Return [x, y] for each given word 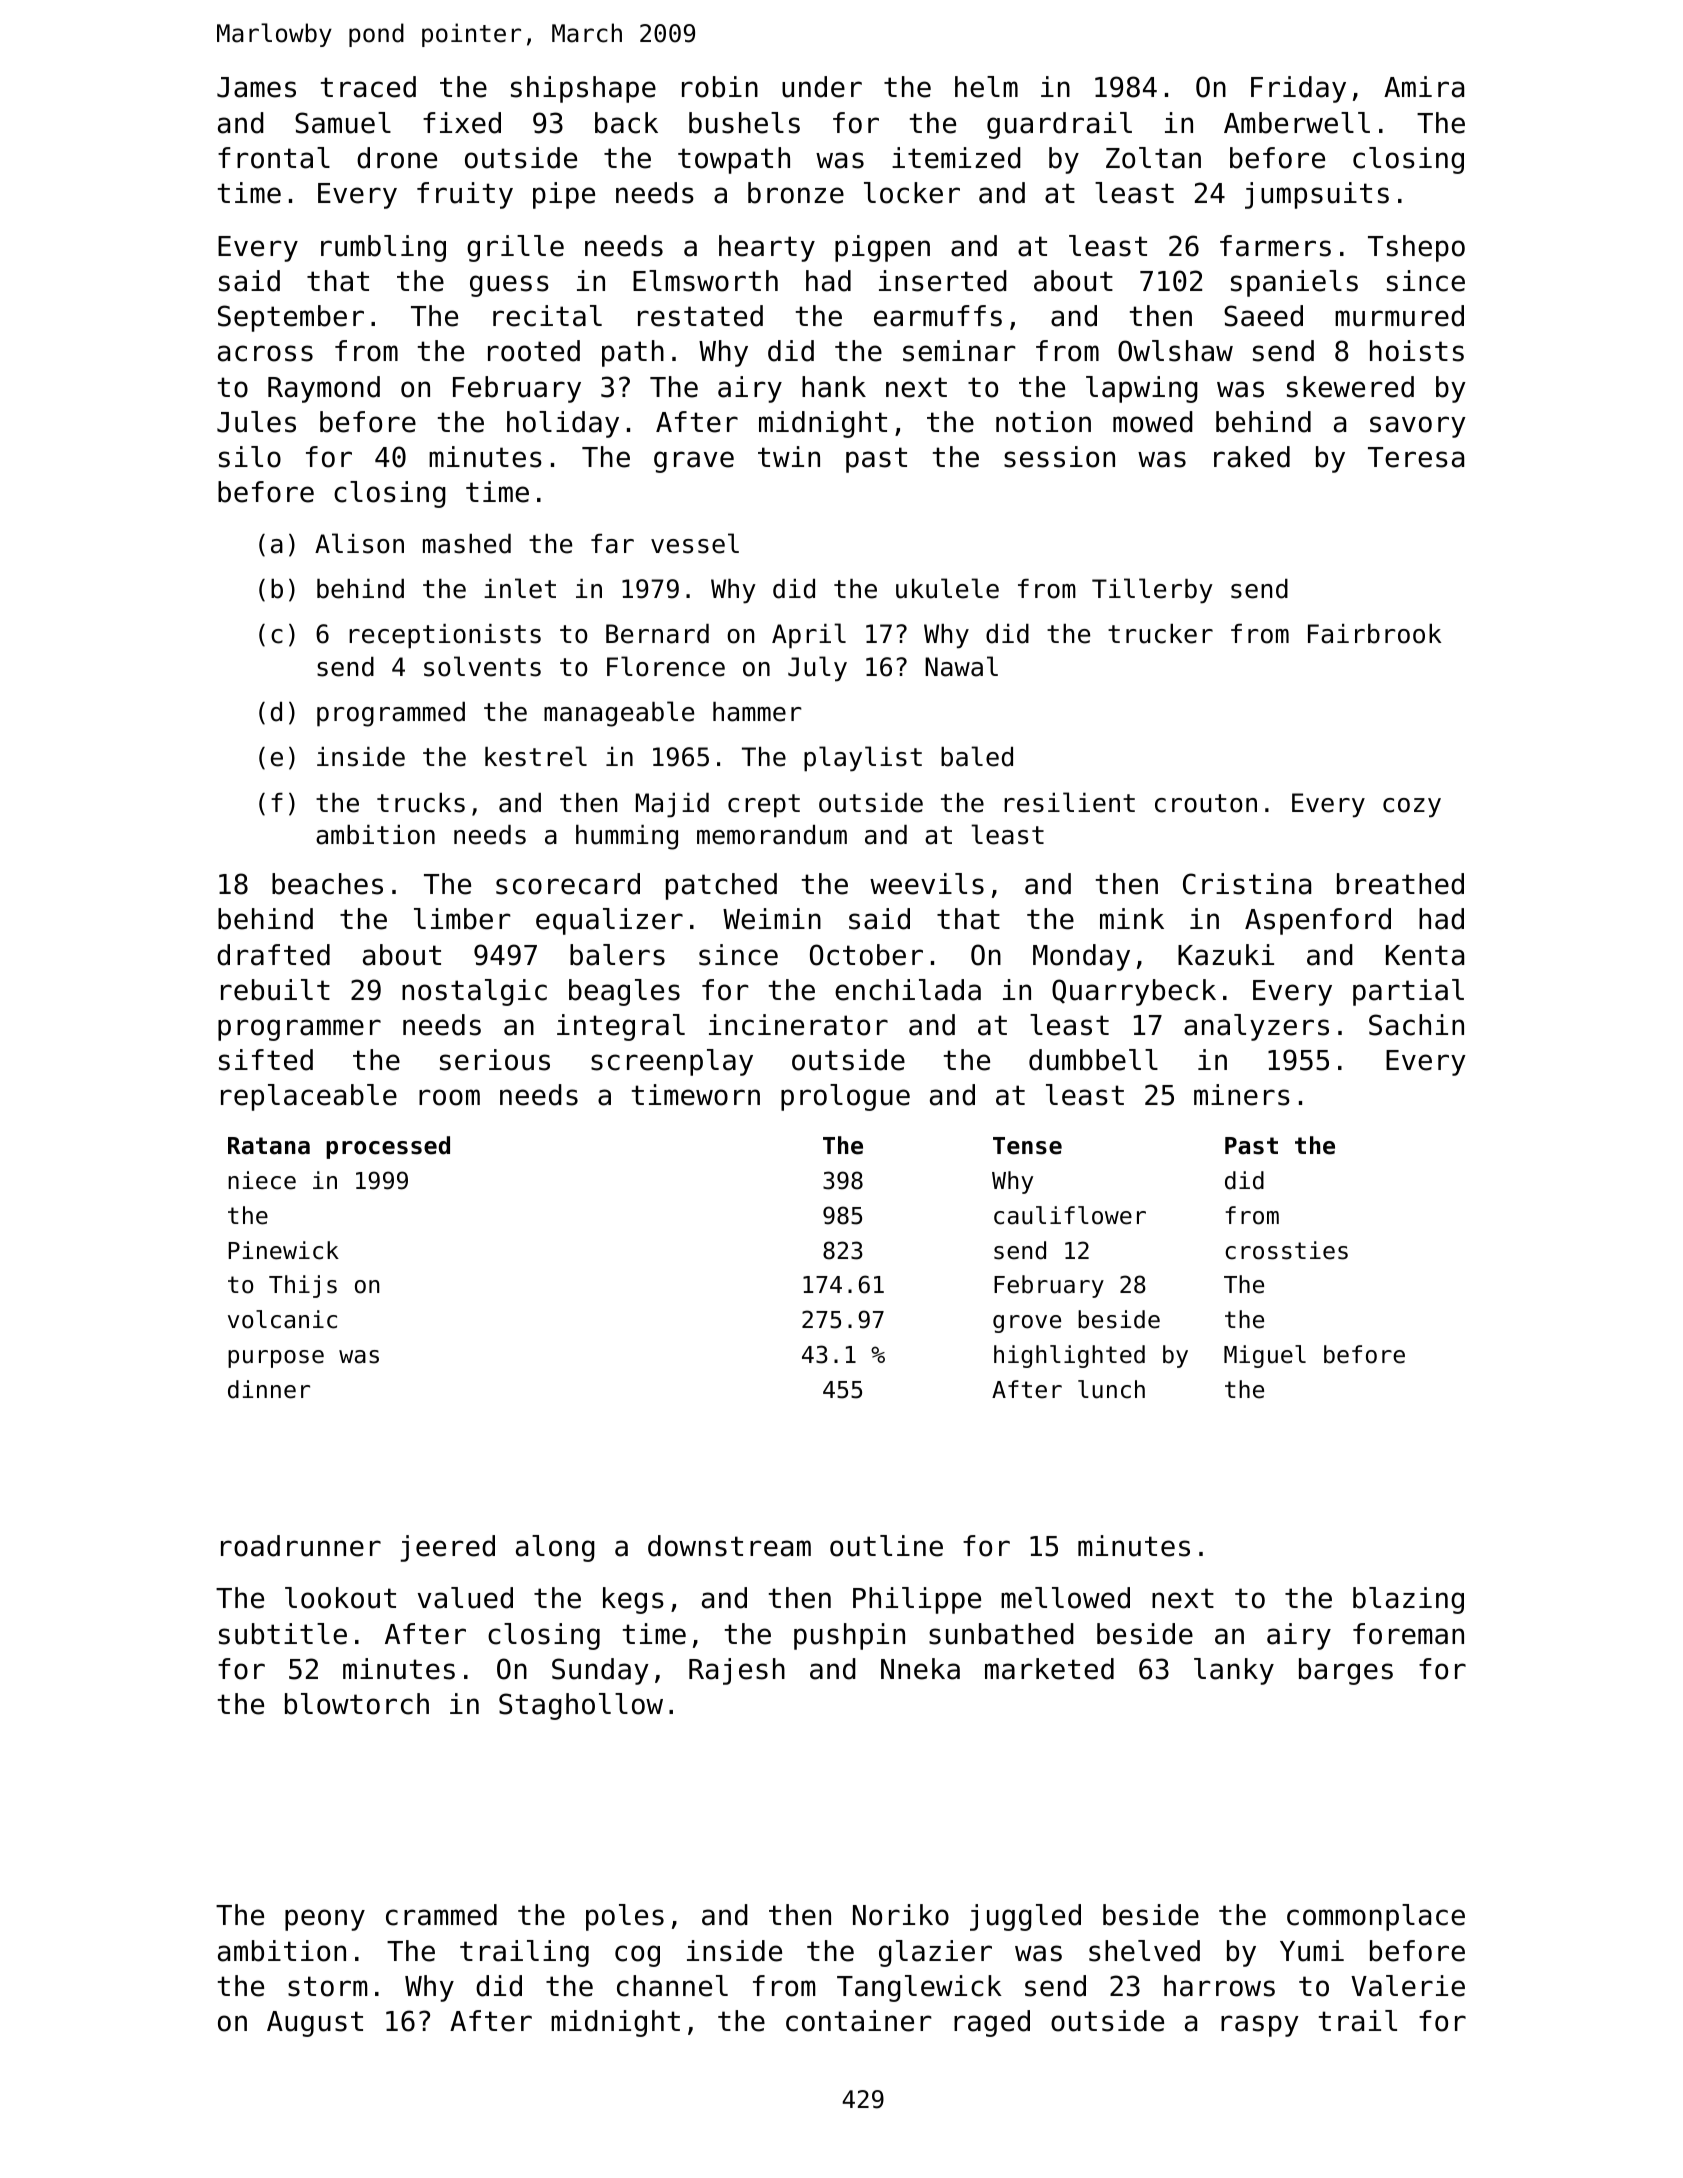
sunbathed [1001, 1634]
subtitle [283, 1634]
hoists [1417, 351]
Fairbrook [1374, 634]
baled [977, 756]
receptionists [445, 636]
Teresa [1416, 457]
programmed [391, 714]
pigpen [882, 248]
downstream [729, 1546]
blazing [1408, 1600]
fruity [465, 195]
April [809, 636]
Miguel [1265, 1356]
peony [325, 1920]
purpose [276, 1359]
